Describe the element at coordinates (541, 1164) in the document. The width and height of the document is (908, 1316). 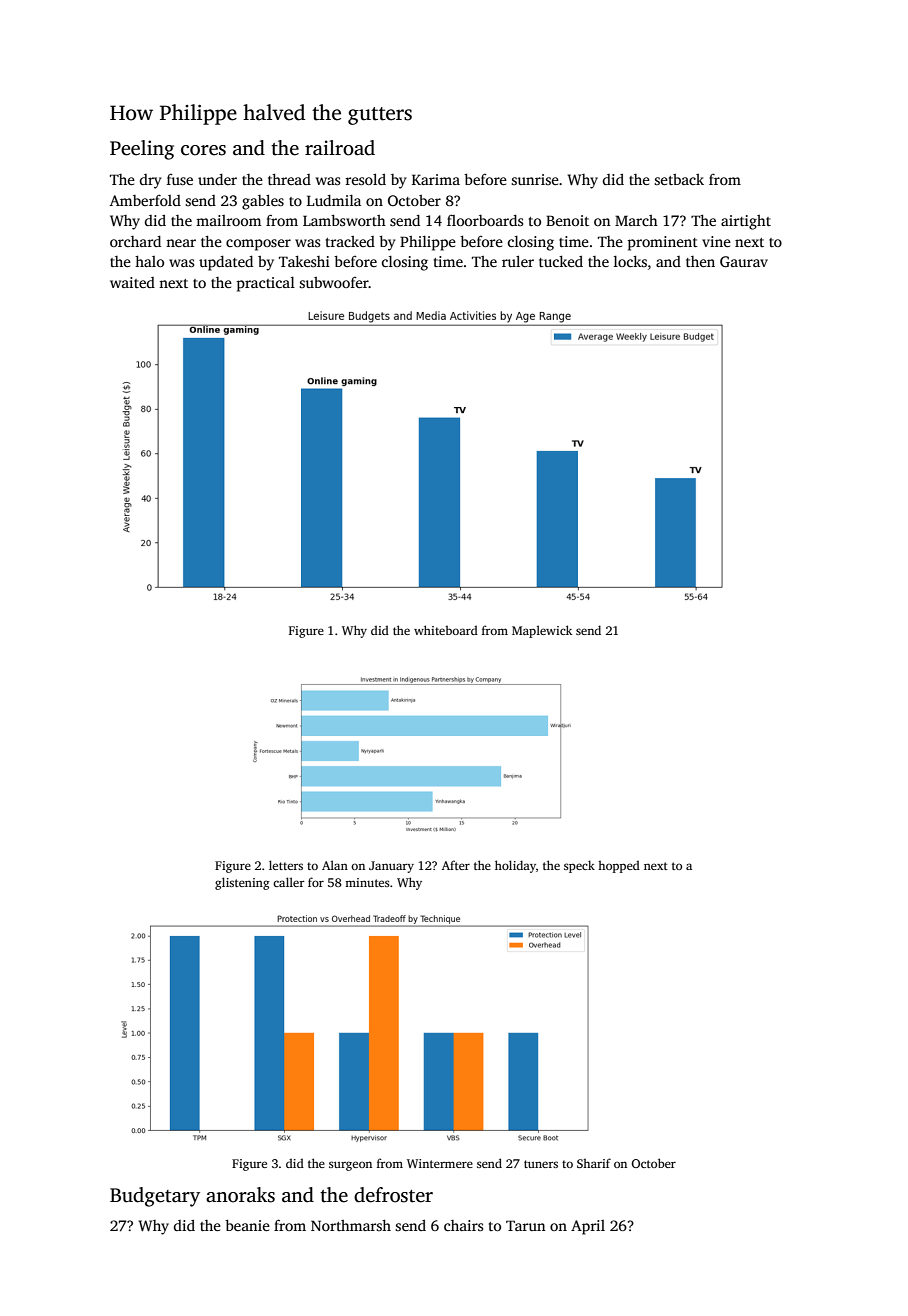
I see `tuners` at that location.
